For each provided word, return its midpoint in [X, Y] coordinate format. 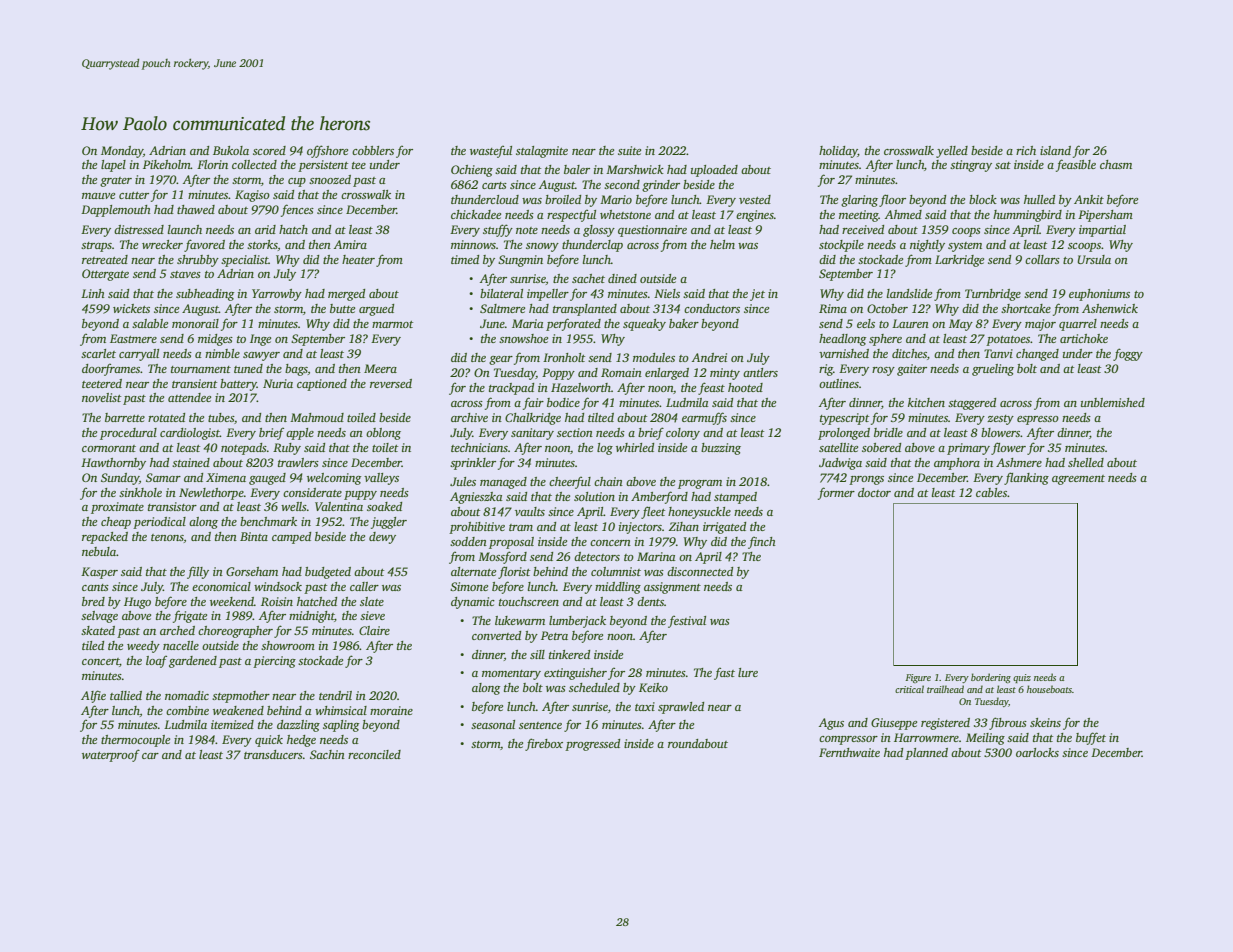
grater [116, 182]
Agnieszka [476, 498]
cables [991, 492]
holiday [838, 152]
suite [629, 150]
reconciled [374, 754]
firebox [544, 744]
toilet [385, 447]
